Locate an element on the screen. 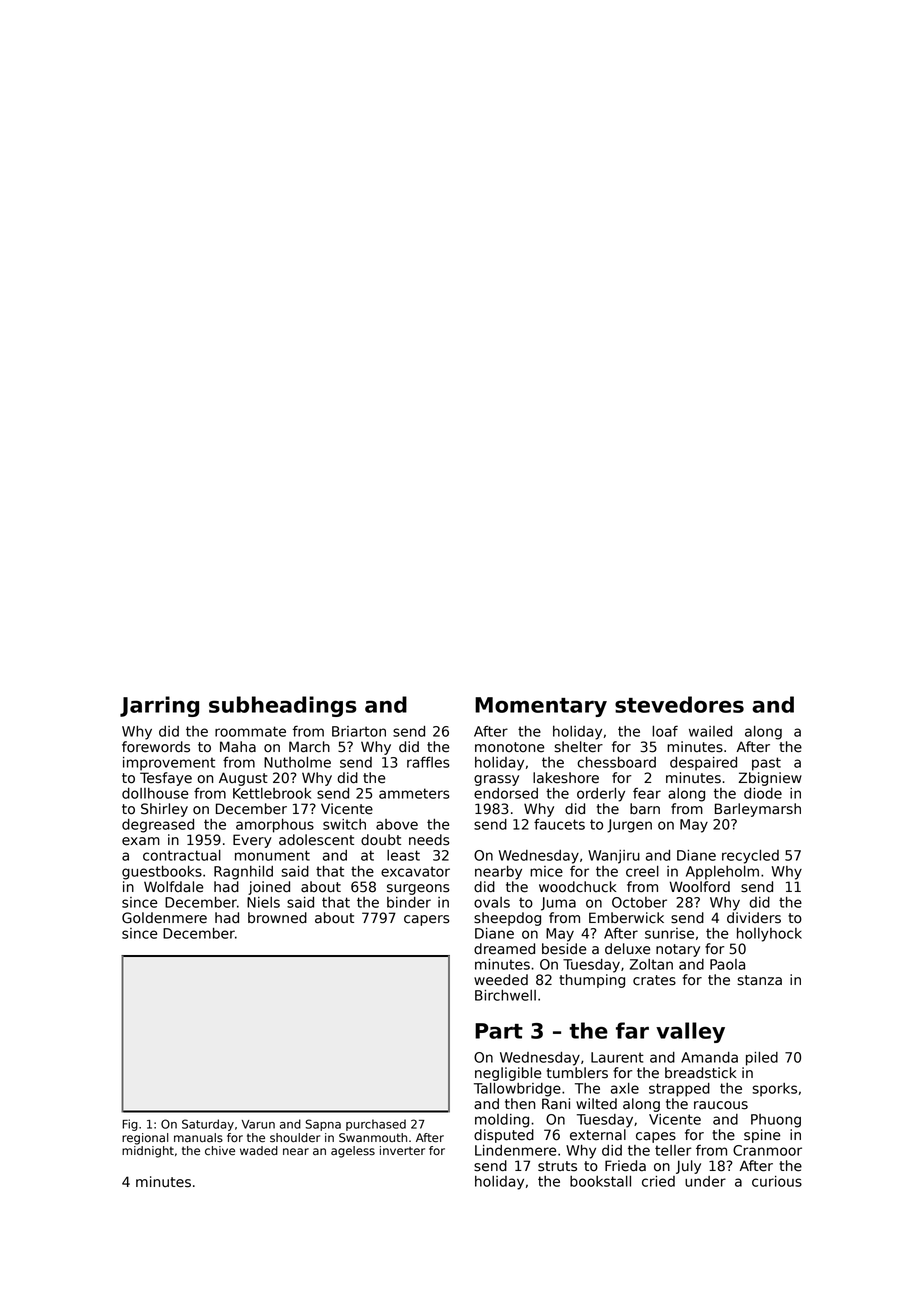 The width and height of the screenshot is (924, 1308). inverter is located at coordinates (402, 1151).
